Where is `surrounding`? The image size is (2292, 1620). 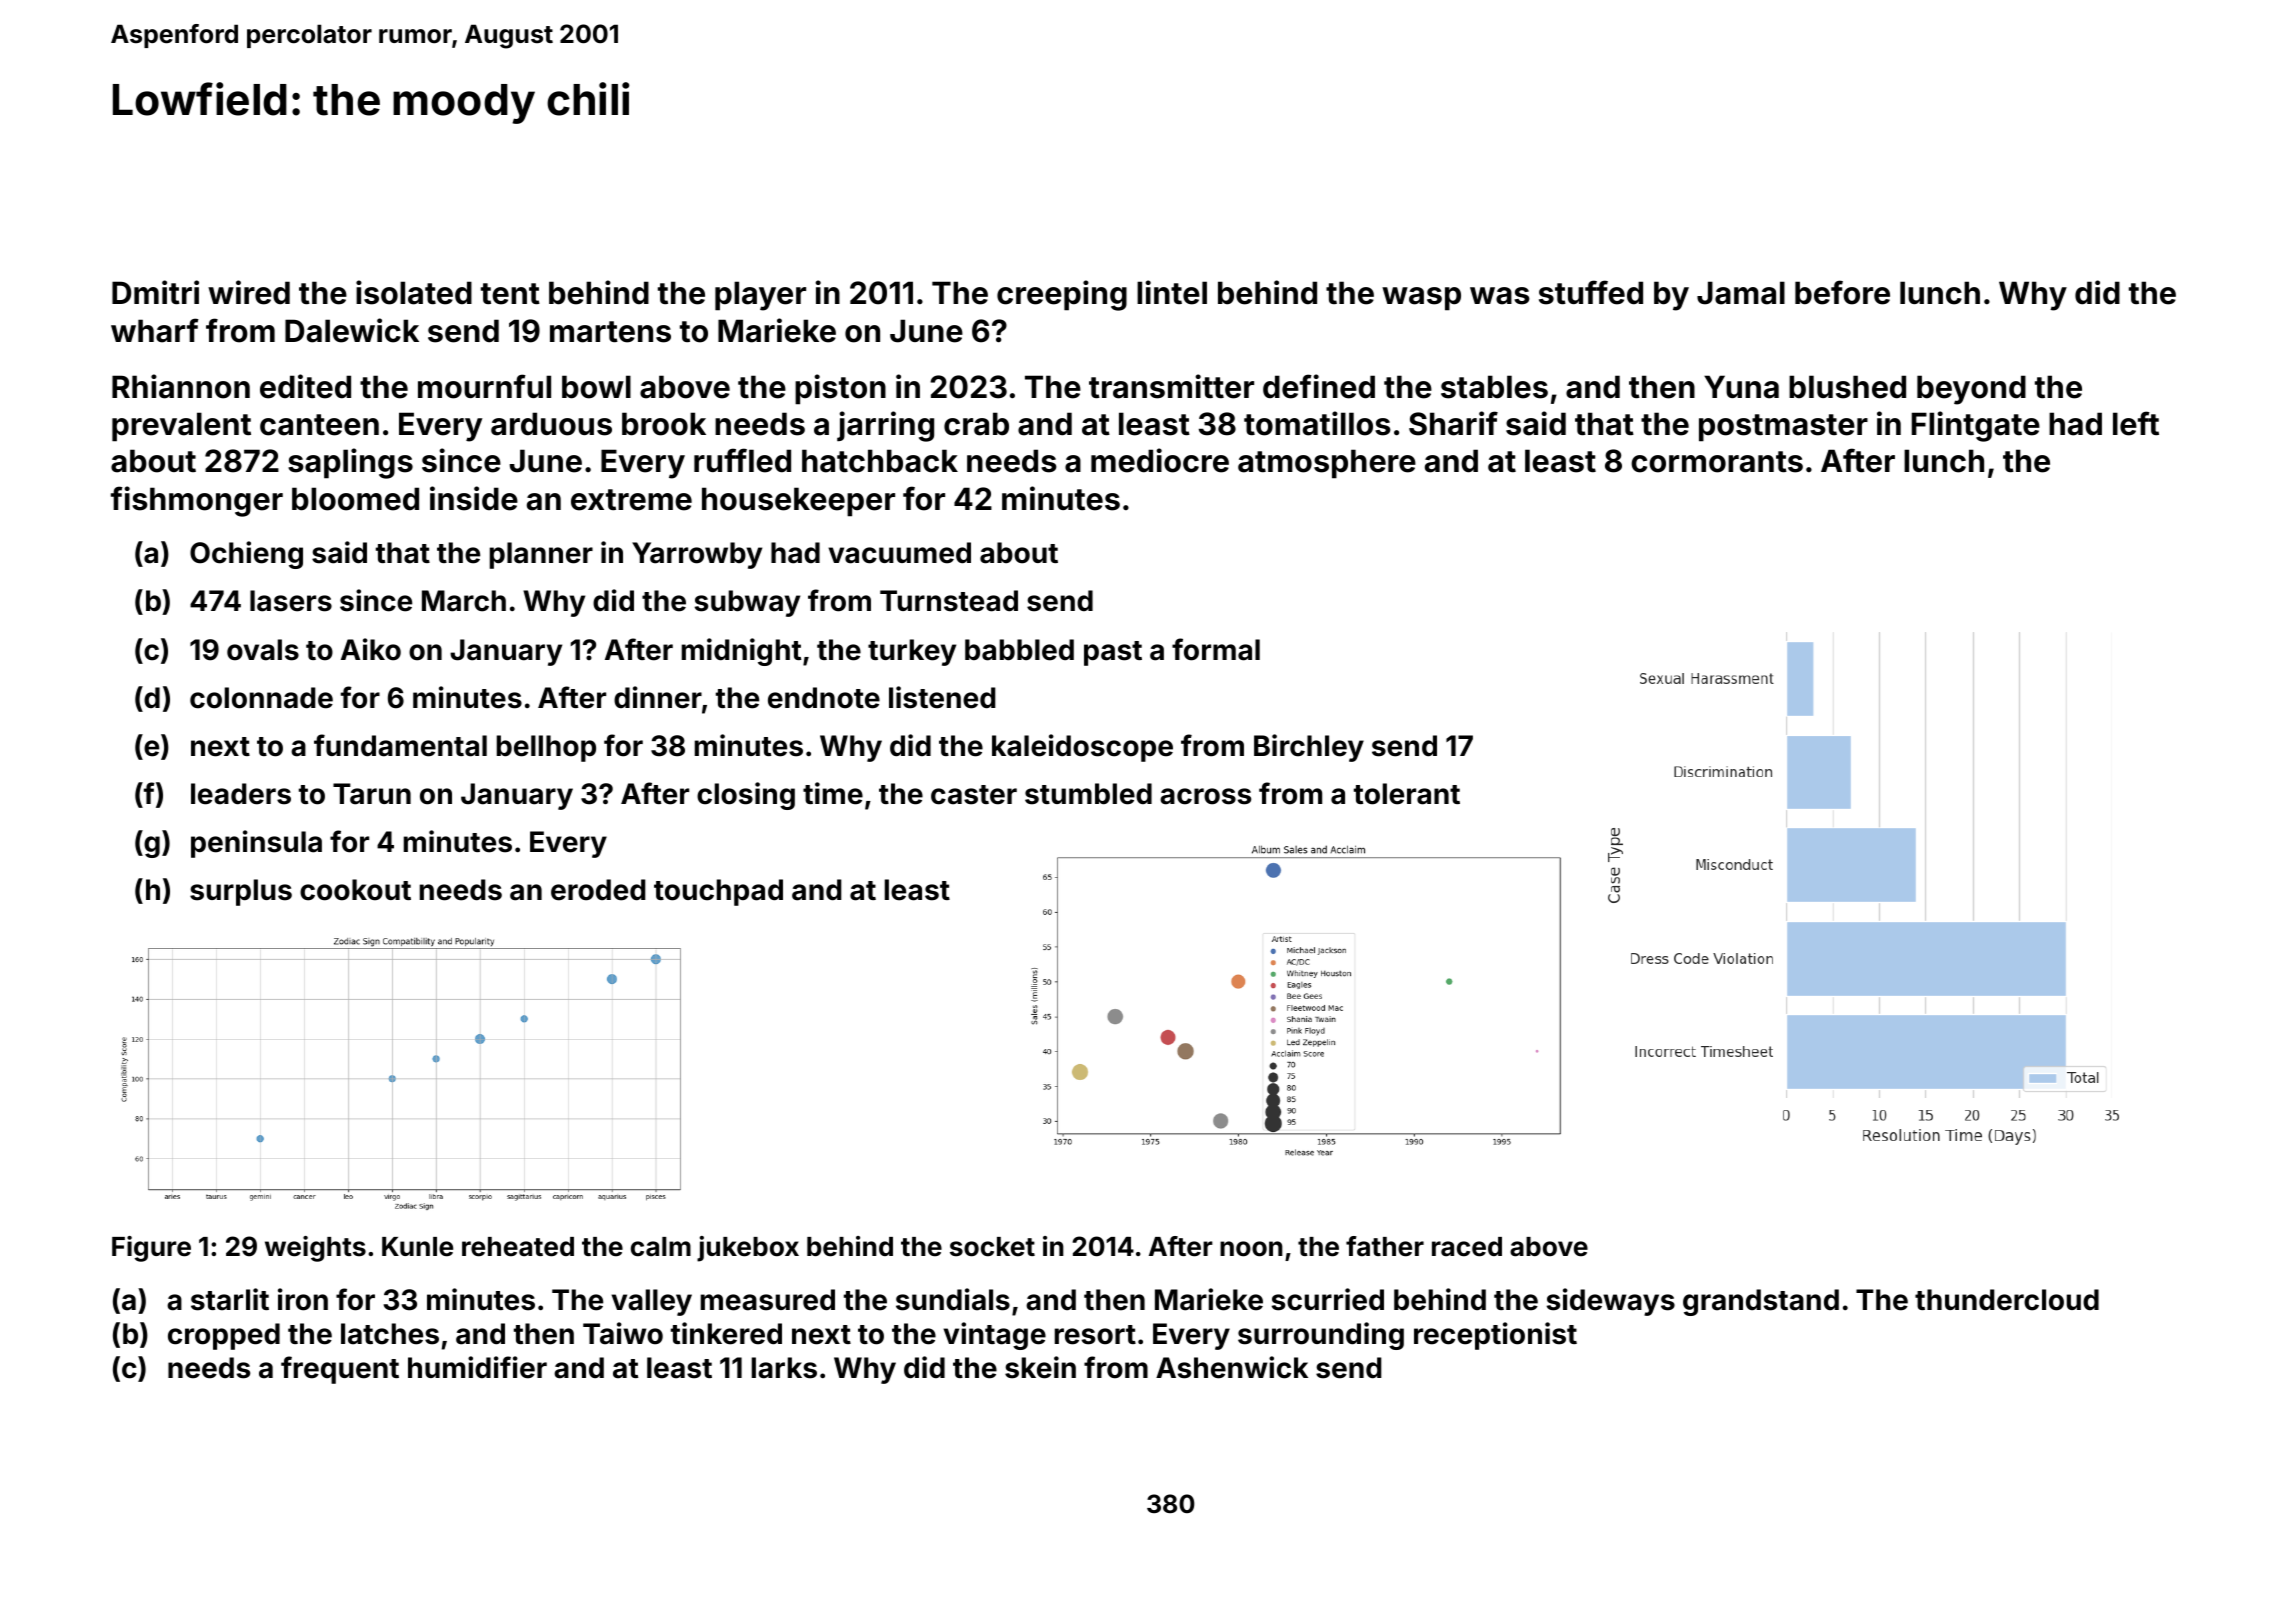
surrounding is located at coordinates (1321, 1336).
